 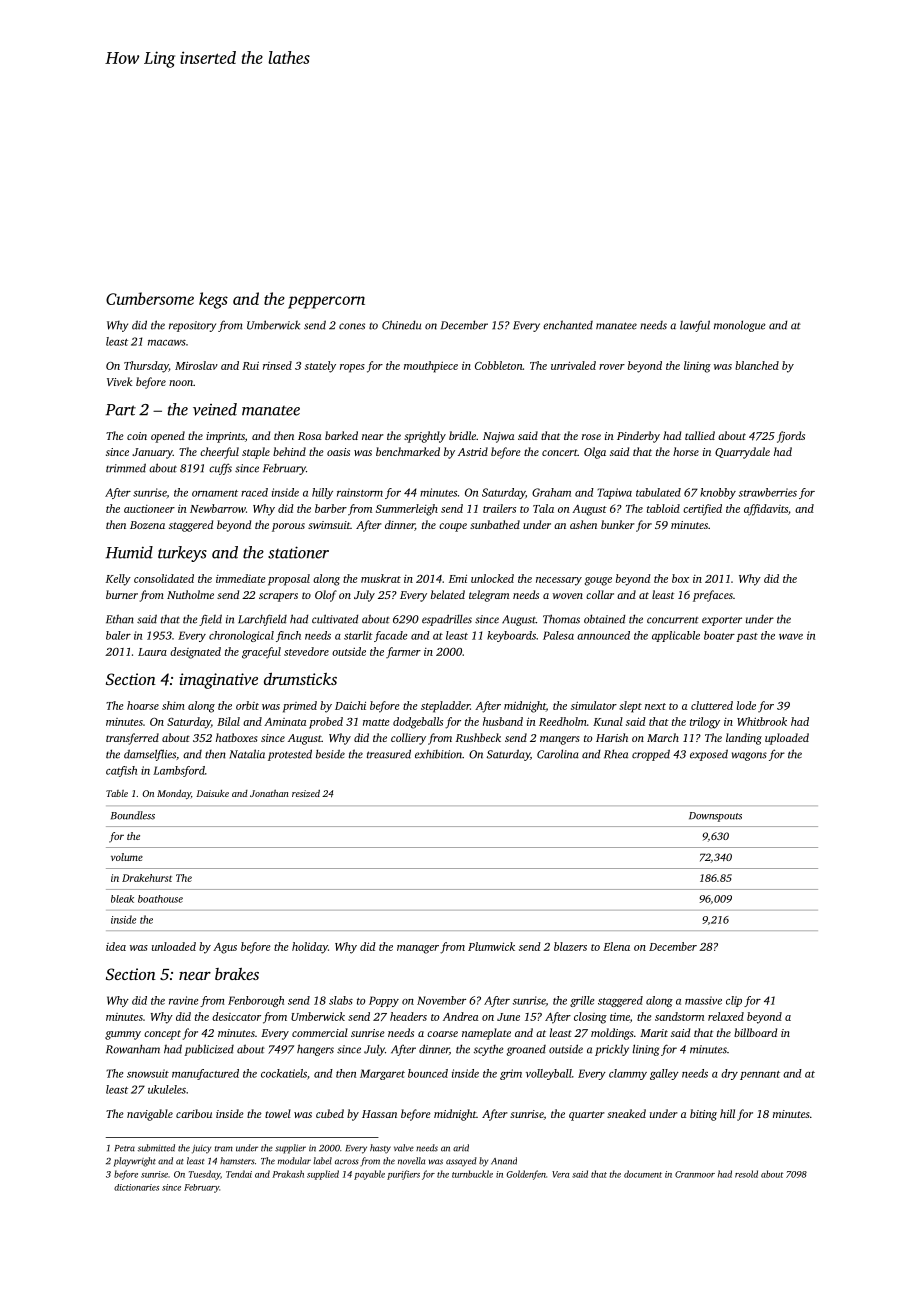 I want to click on resold, so click(x=746, y=1174).
